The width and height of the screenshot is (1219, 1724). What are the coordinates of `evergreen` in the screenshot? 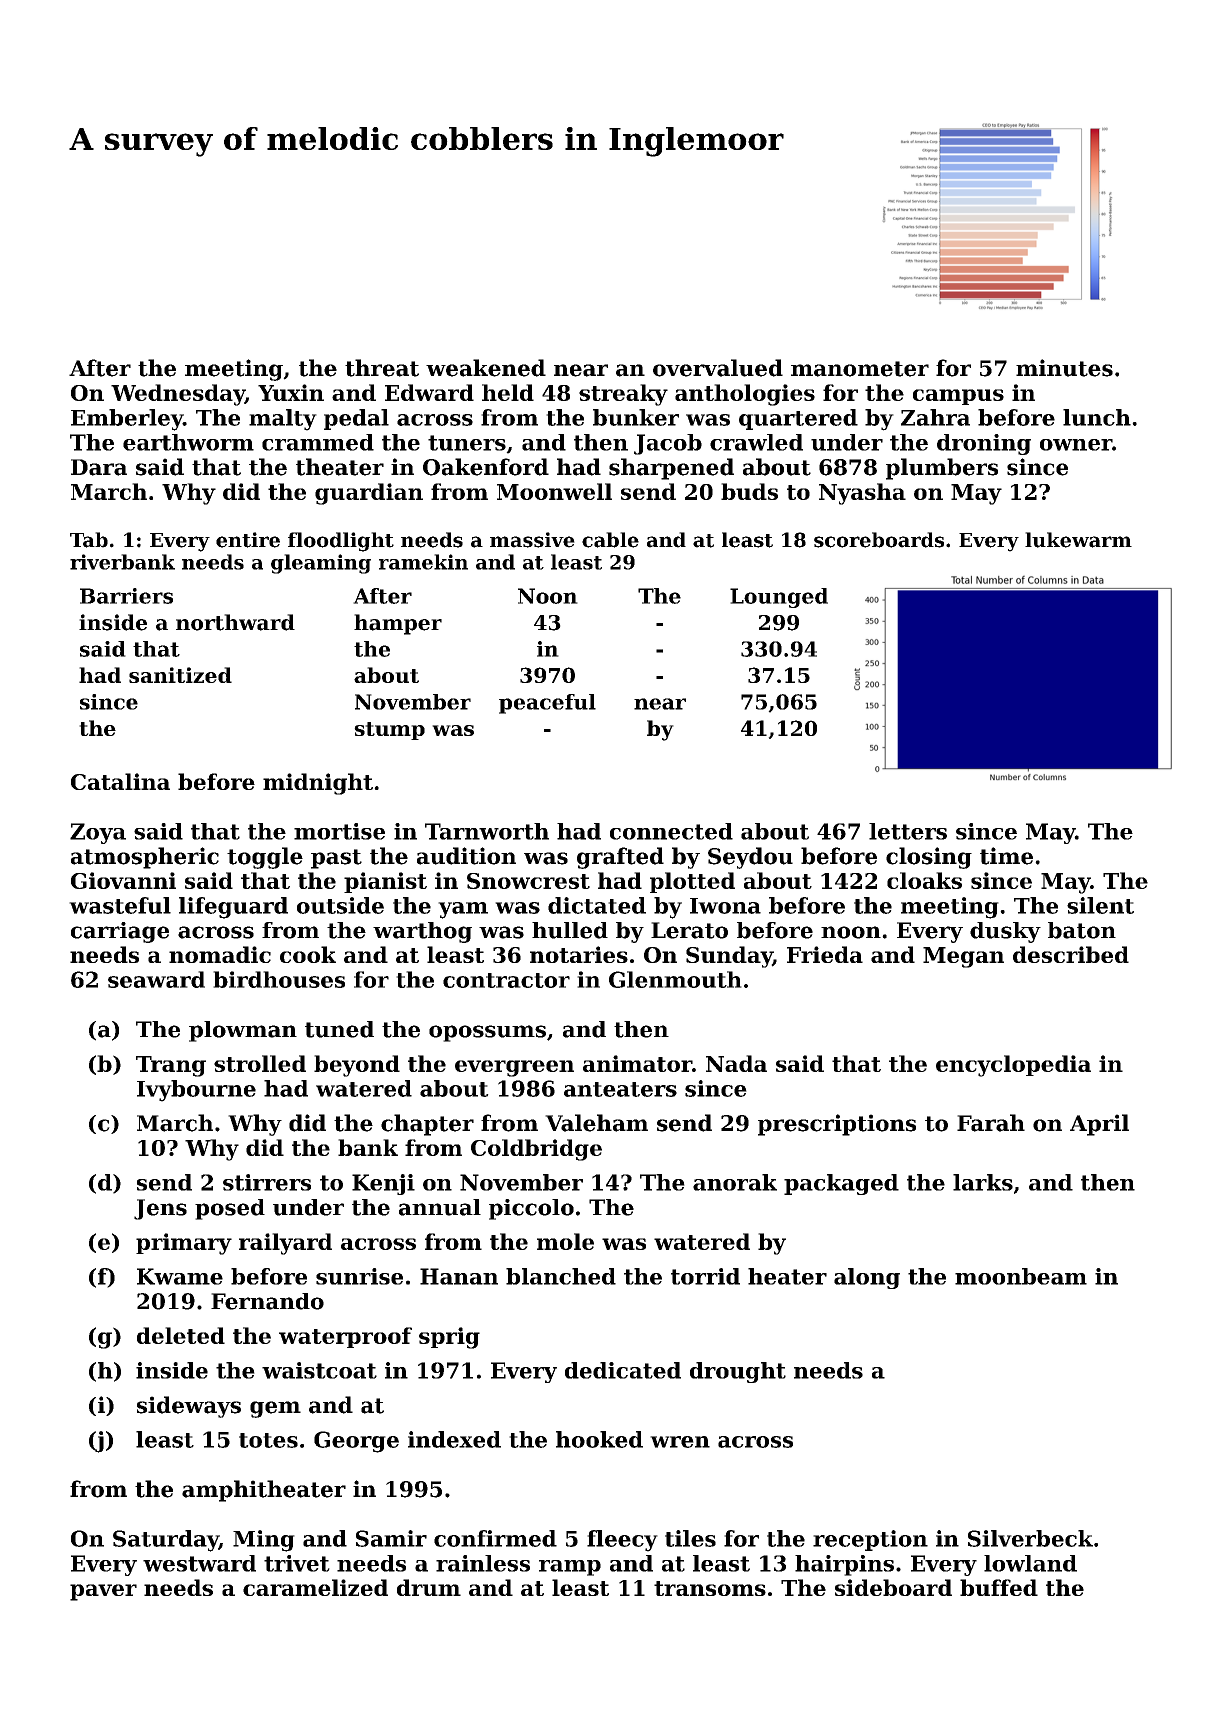 It's located at (514, 1068).
